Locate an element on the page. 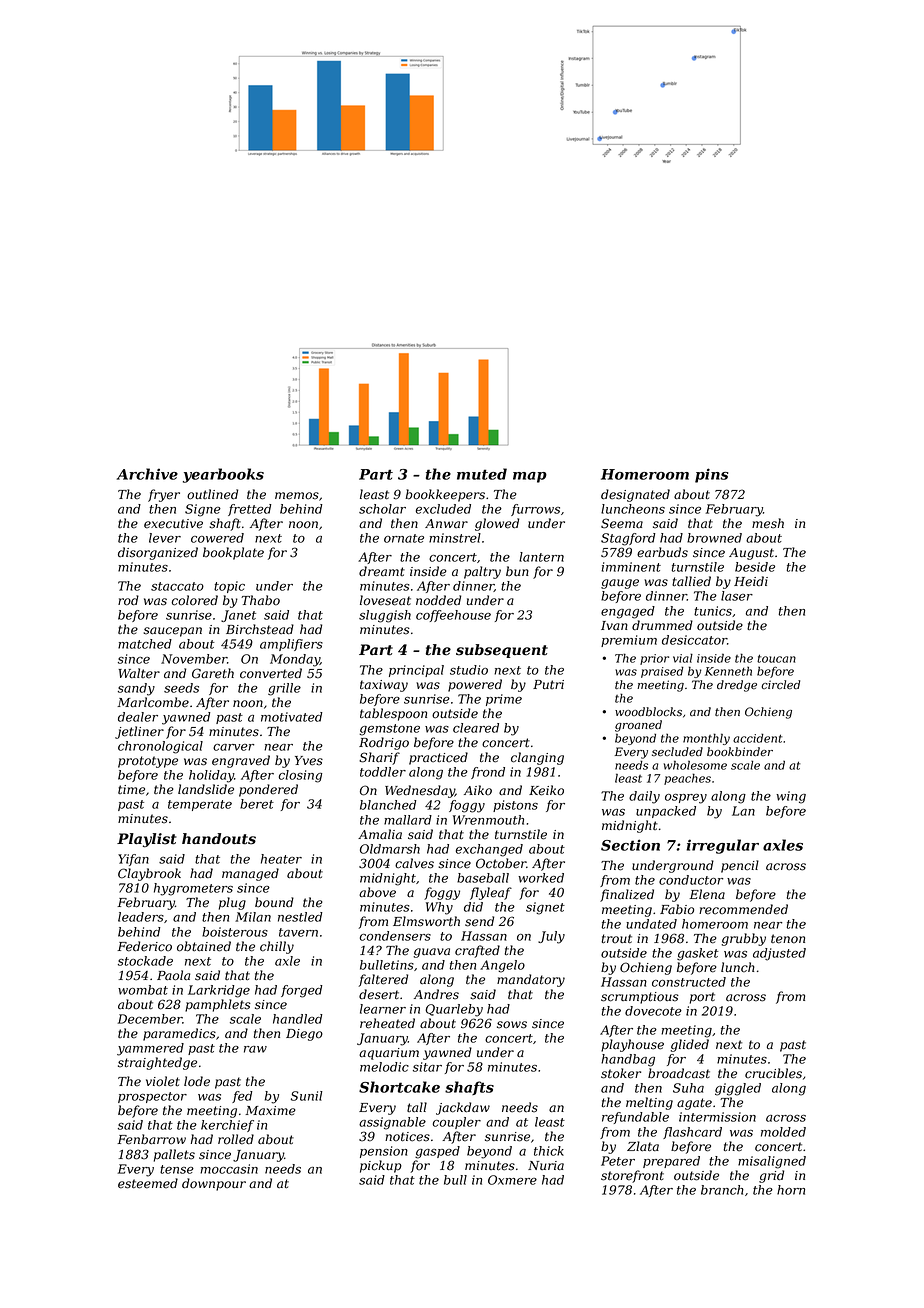  Oxmere is located at coordinates (512, 1180).
